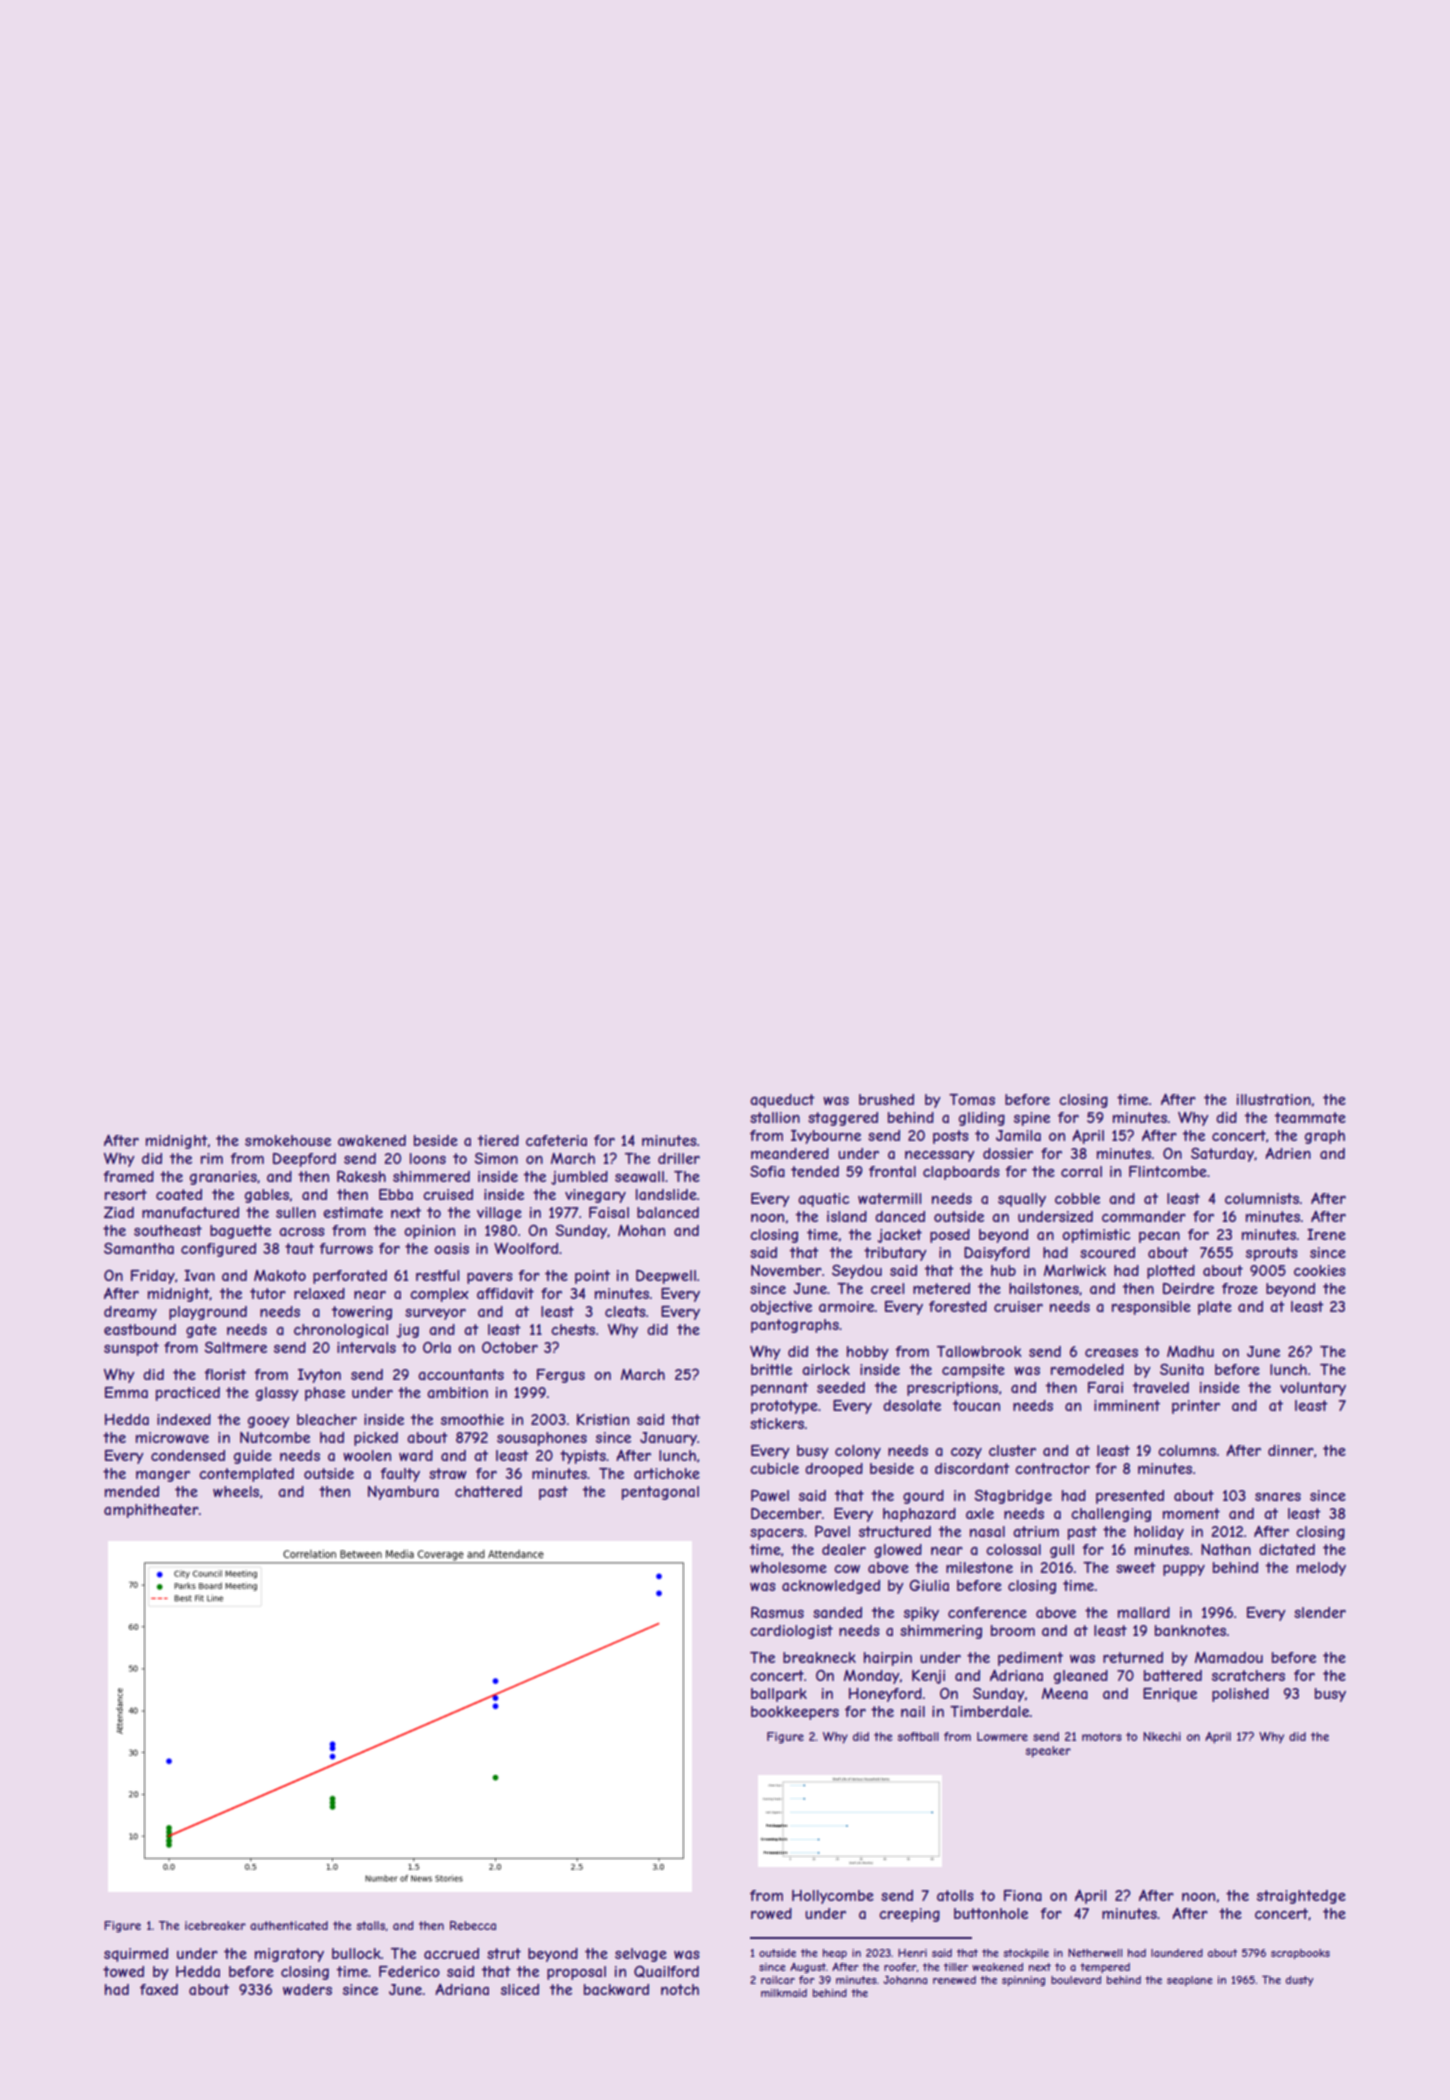 This document has height=2100, width=1450. What do you see at coordinates (139, 1248) in the document?
I see `Samantha` at bounding box center [139, 1248].
